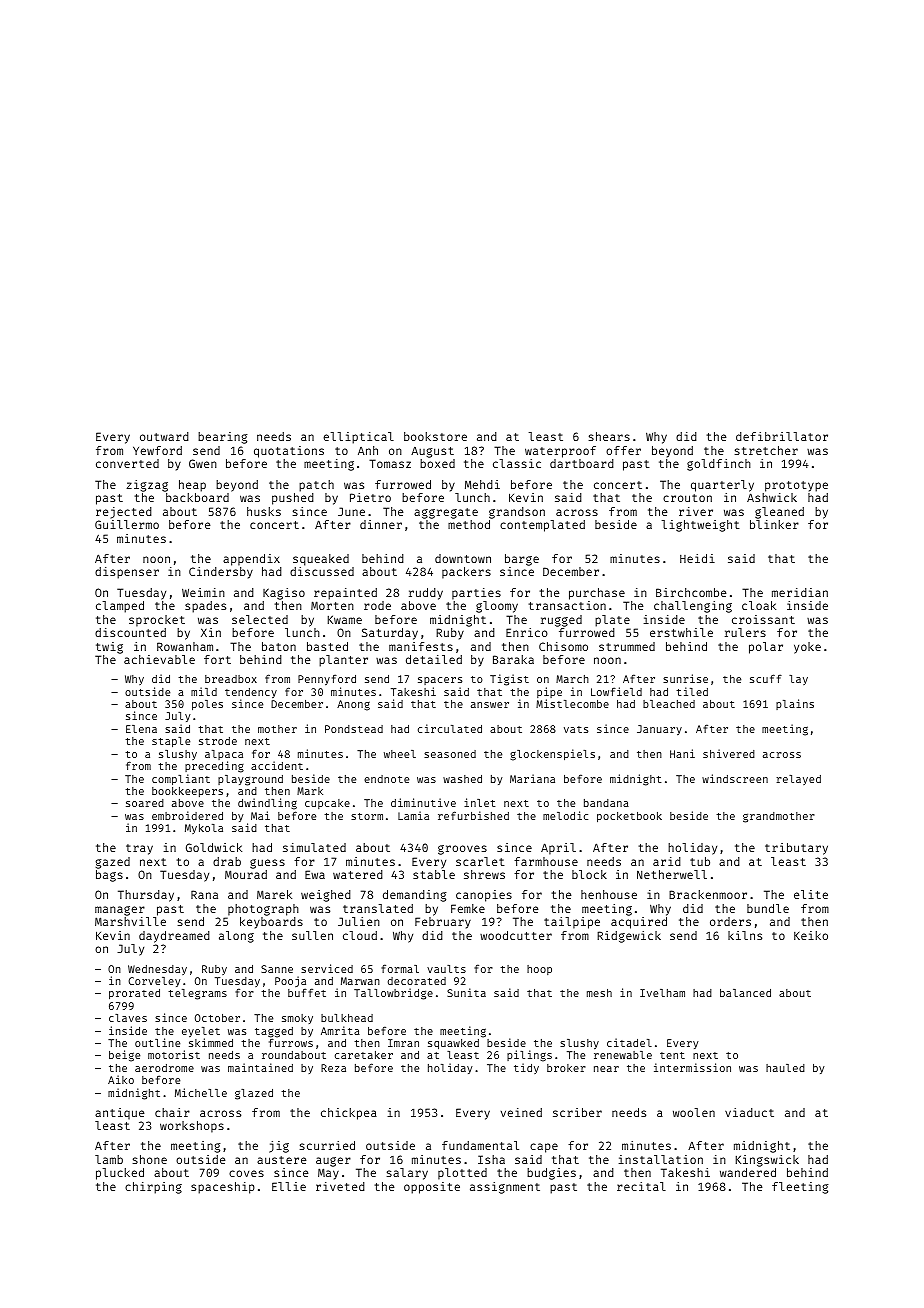 The image size is (924, 1308). Describe the element at coordinates (782, 436) in the screenshot. I see `defibrillator` at that location.
